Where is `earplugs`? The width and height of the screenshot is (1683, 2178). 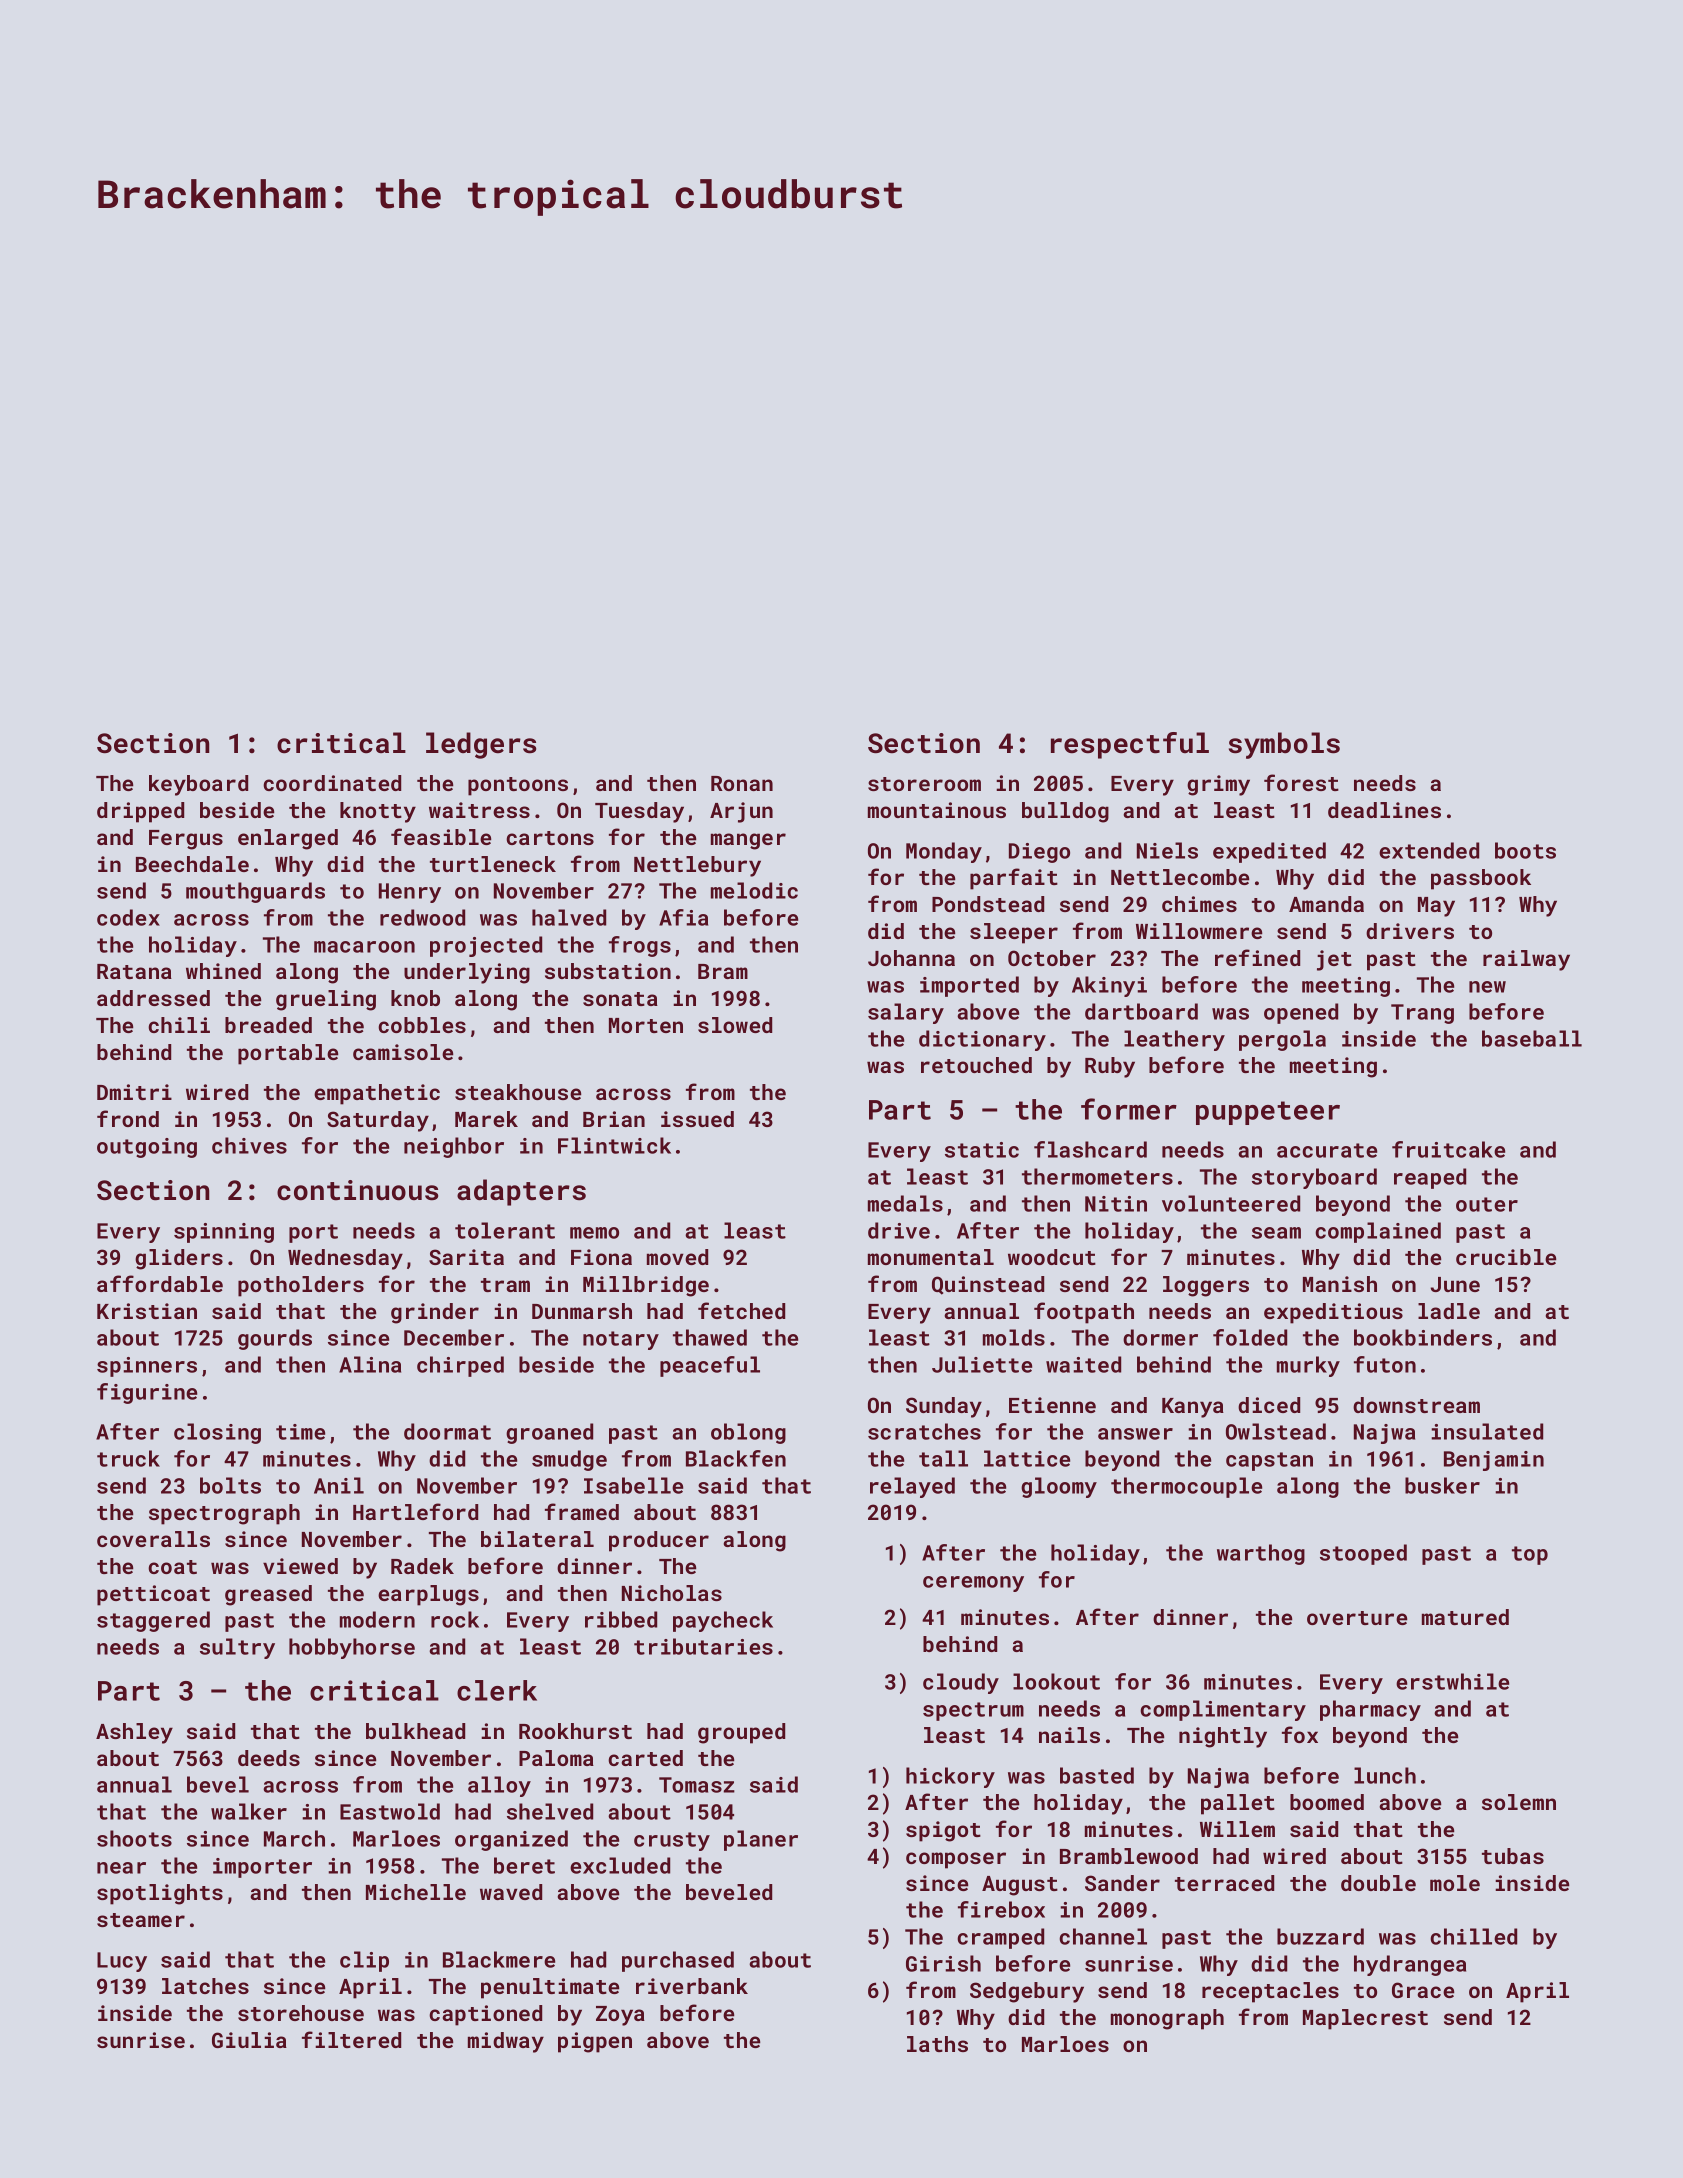
earplugs is located at coordinates (428, 1595).
